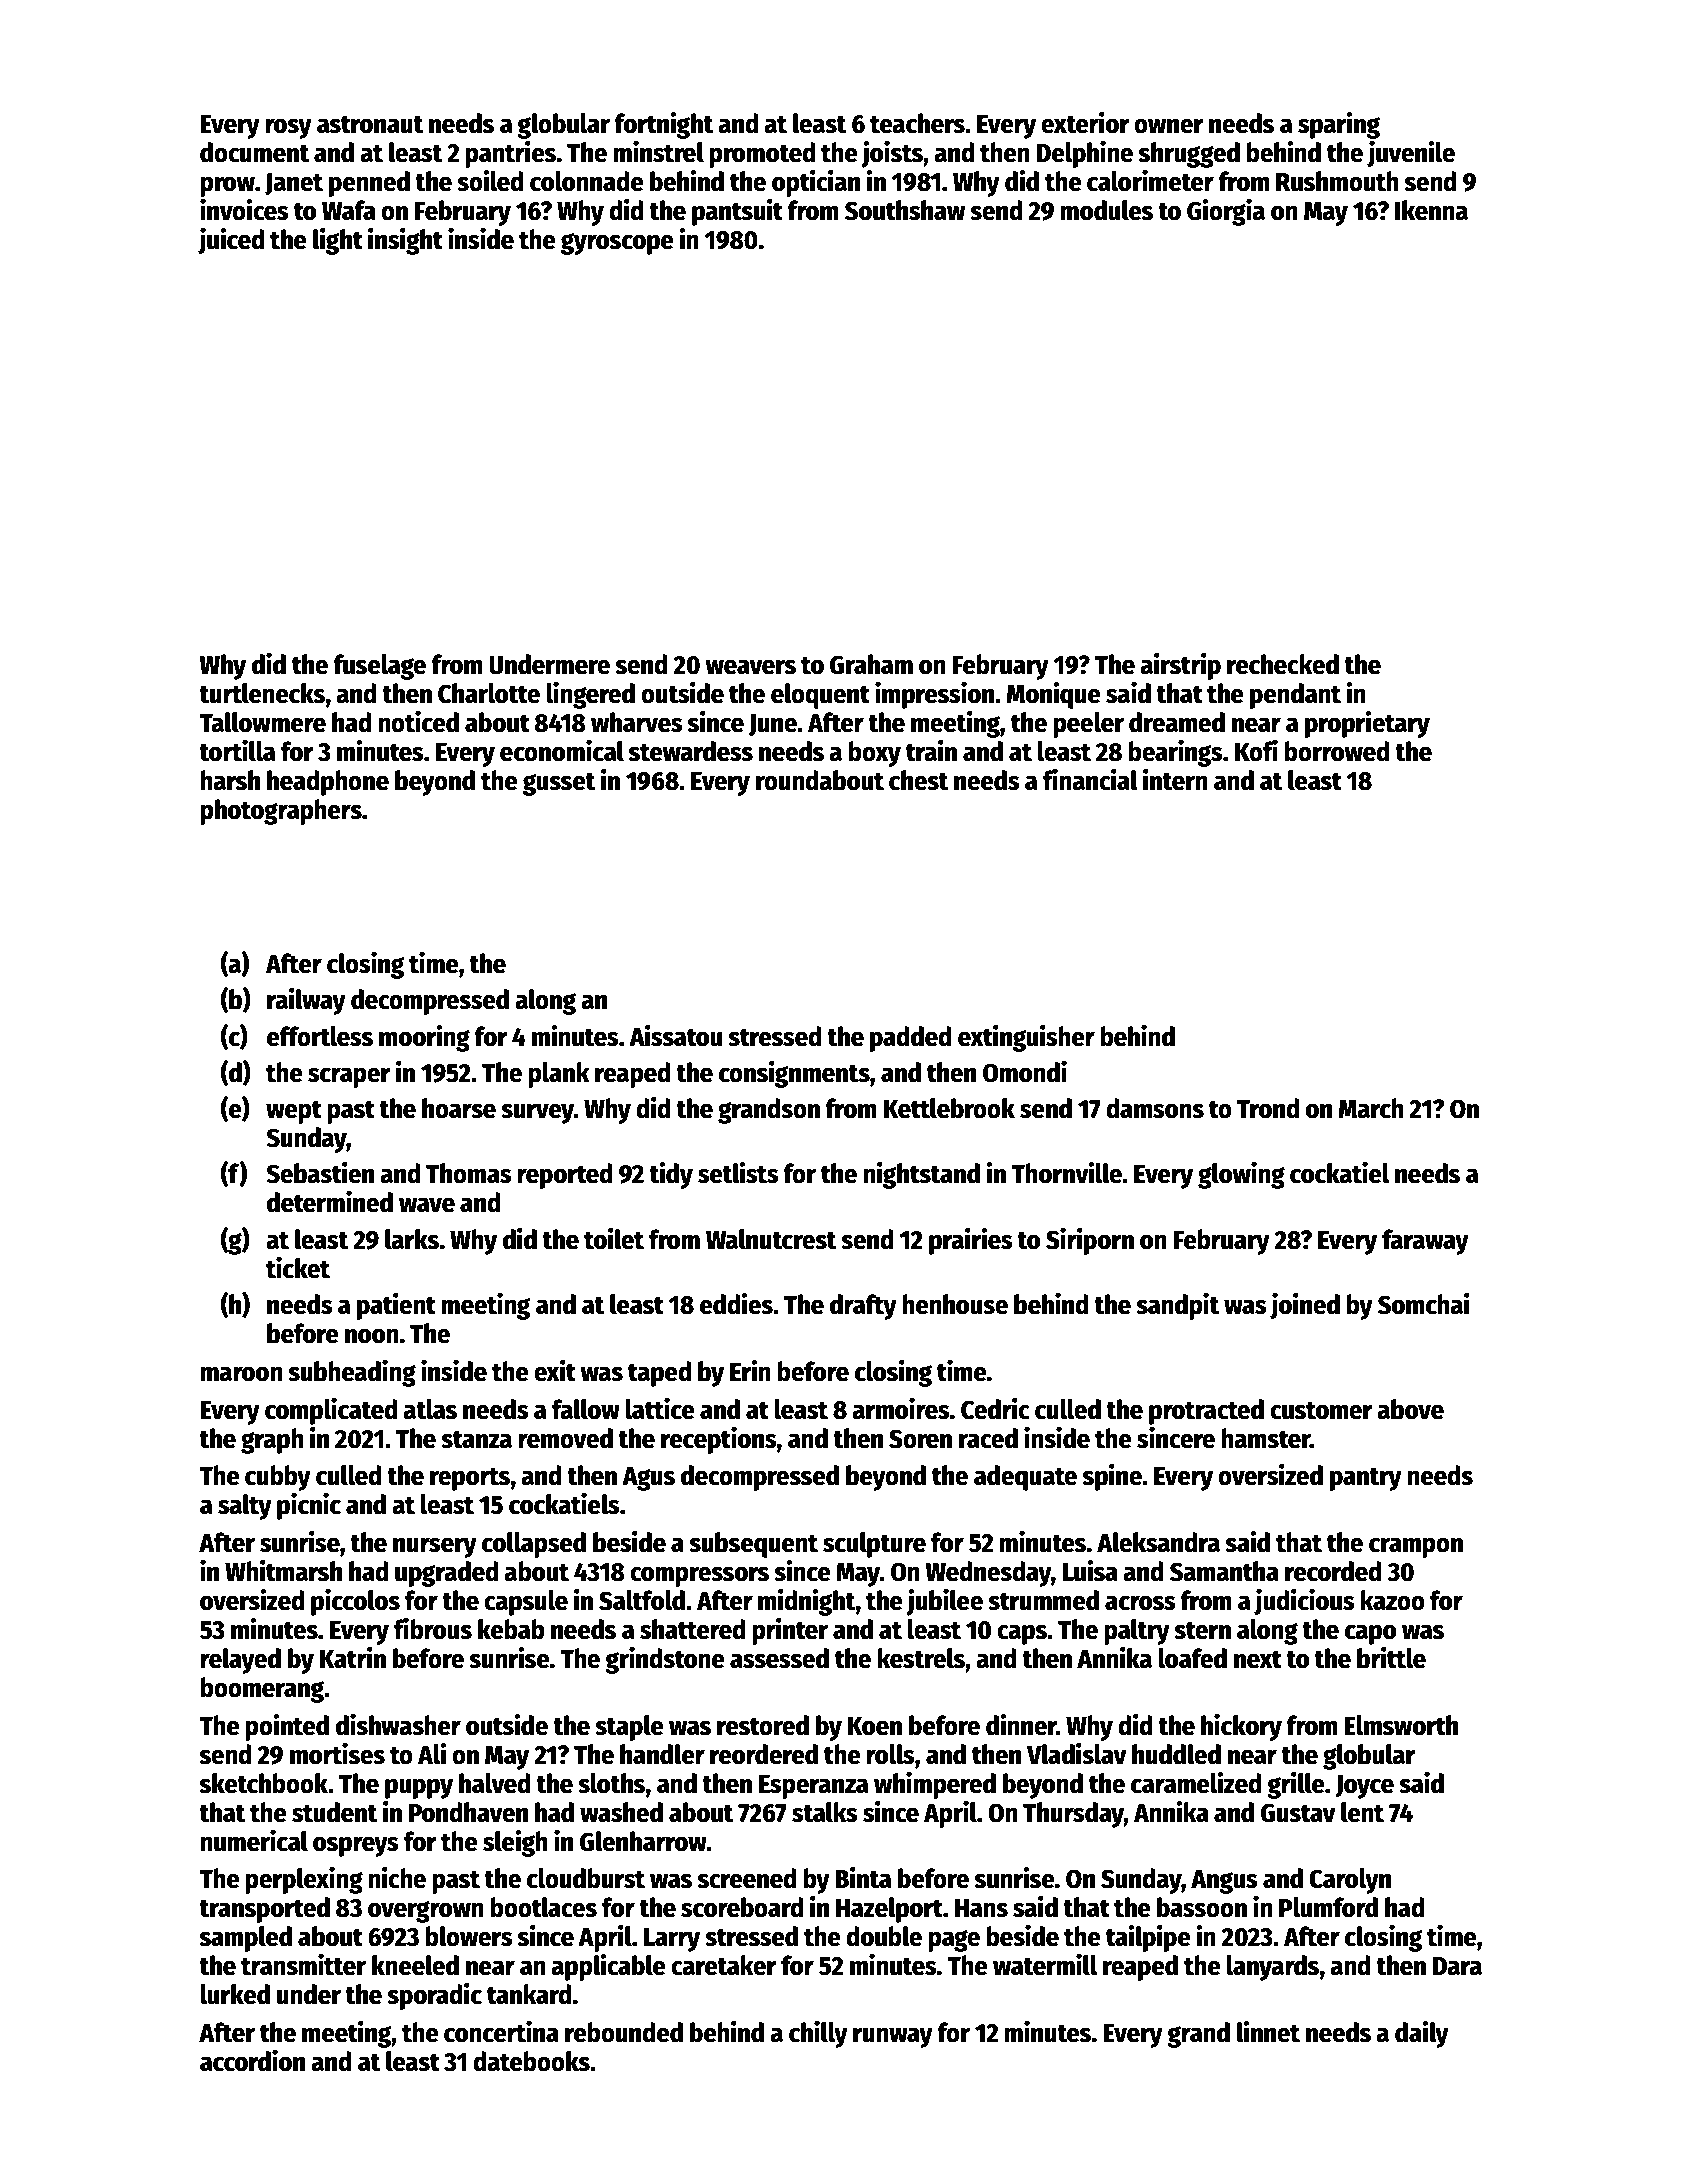 The width and height of the page is (1683, 2178). What do you see at coordinates (871, 664) in the page?
I see `Graham` at bounding box center [871, 664].
